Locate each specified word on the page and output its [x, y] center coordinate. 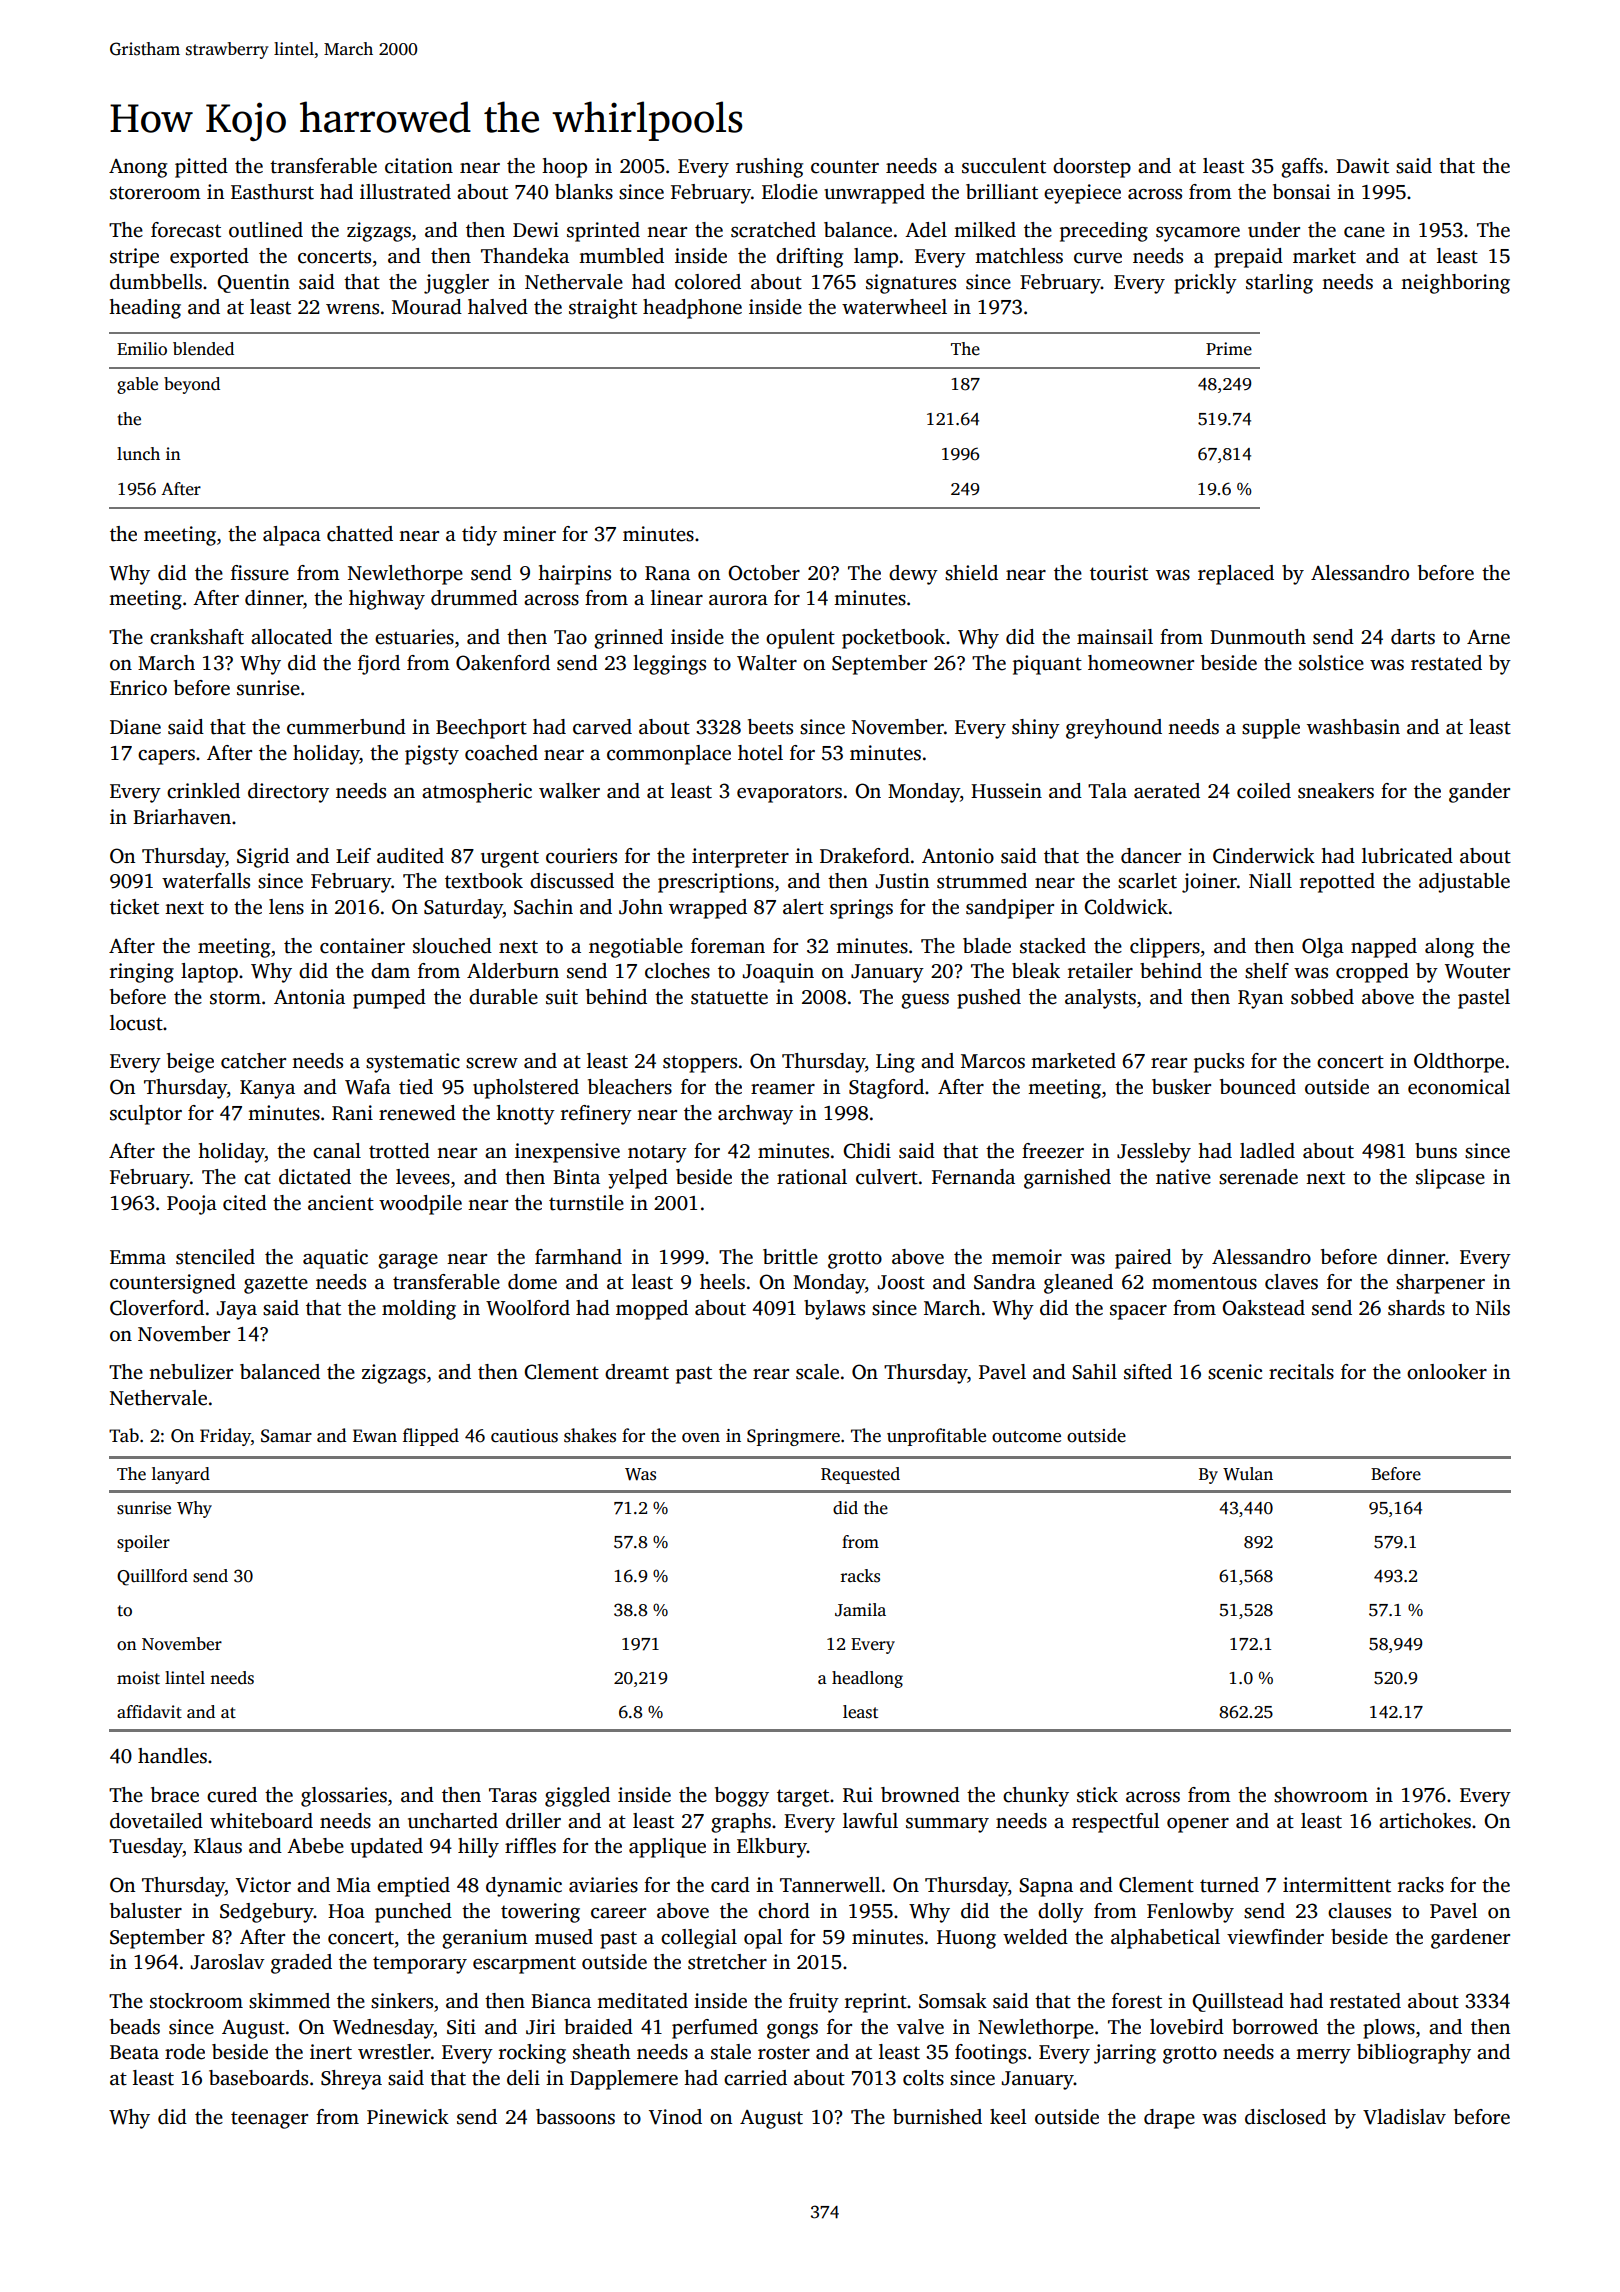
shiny [1036, 729]
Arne [1488, 637]
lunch [138, 454]
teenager [269, 2120]
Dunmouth [1258, 637]
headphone [692, 309]
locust [136, 1023]
